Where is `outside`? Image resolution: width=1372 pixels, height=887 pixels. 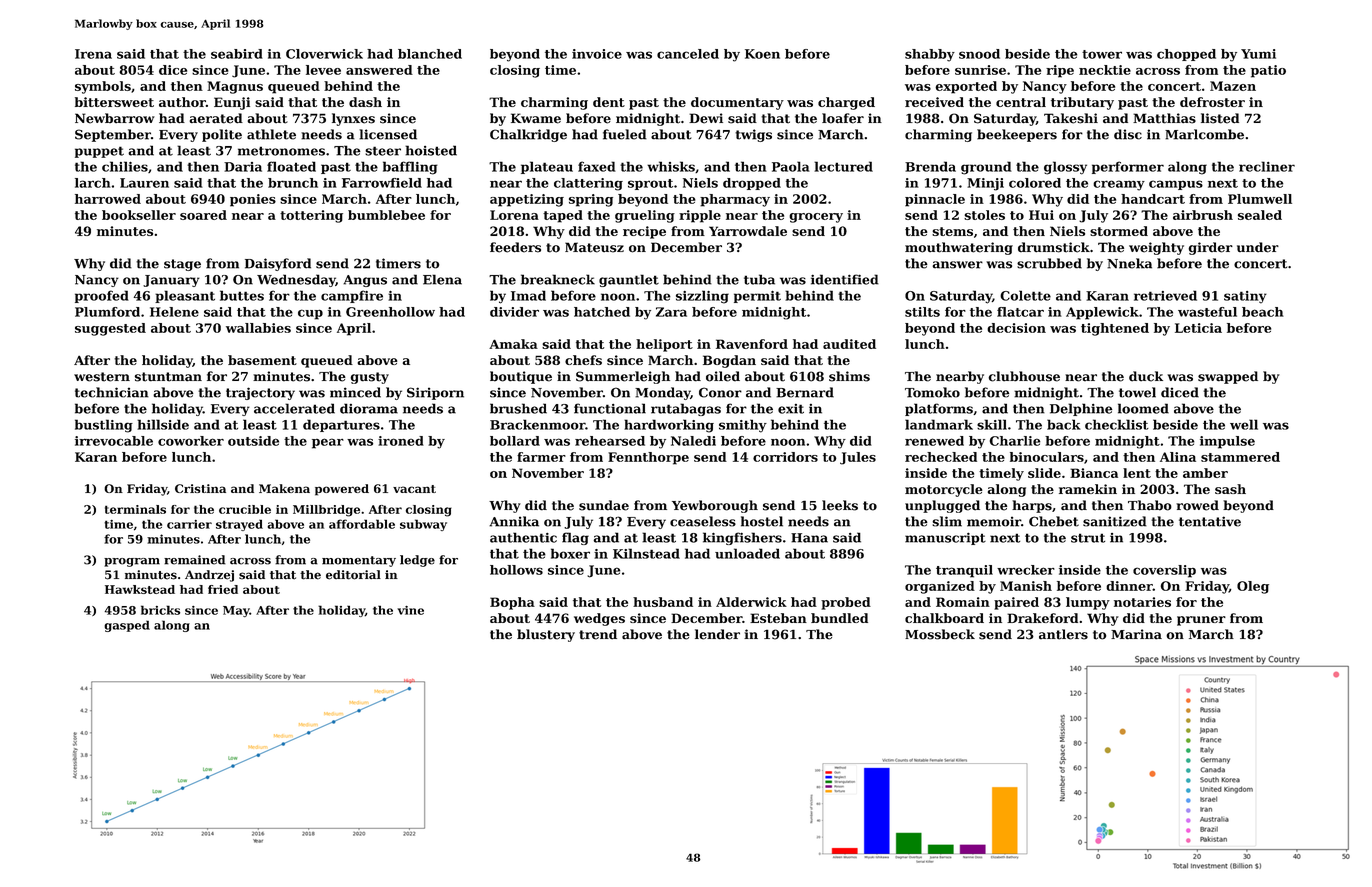 outside is located at coordinates (253, 441).
